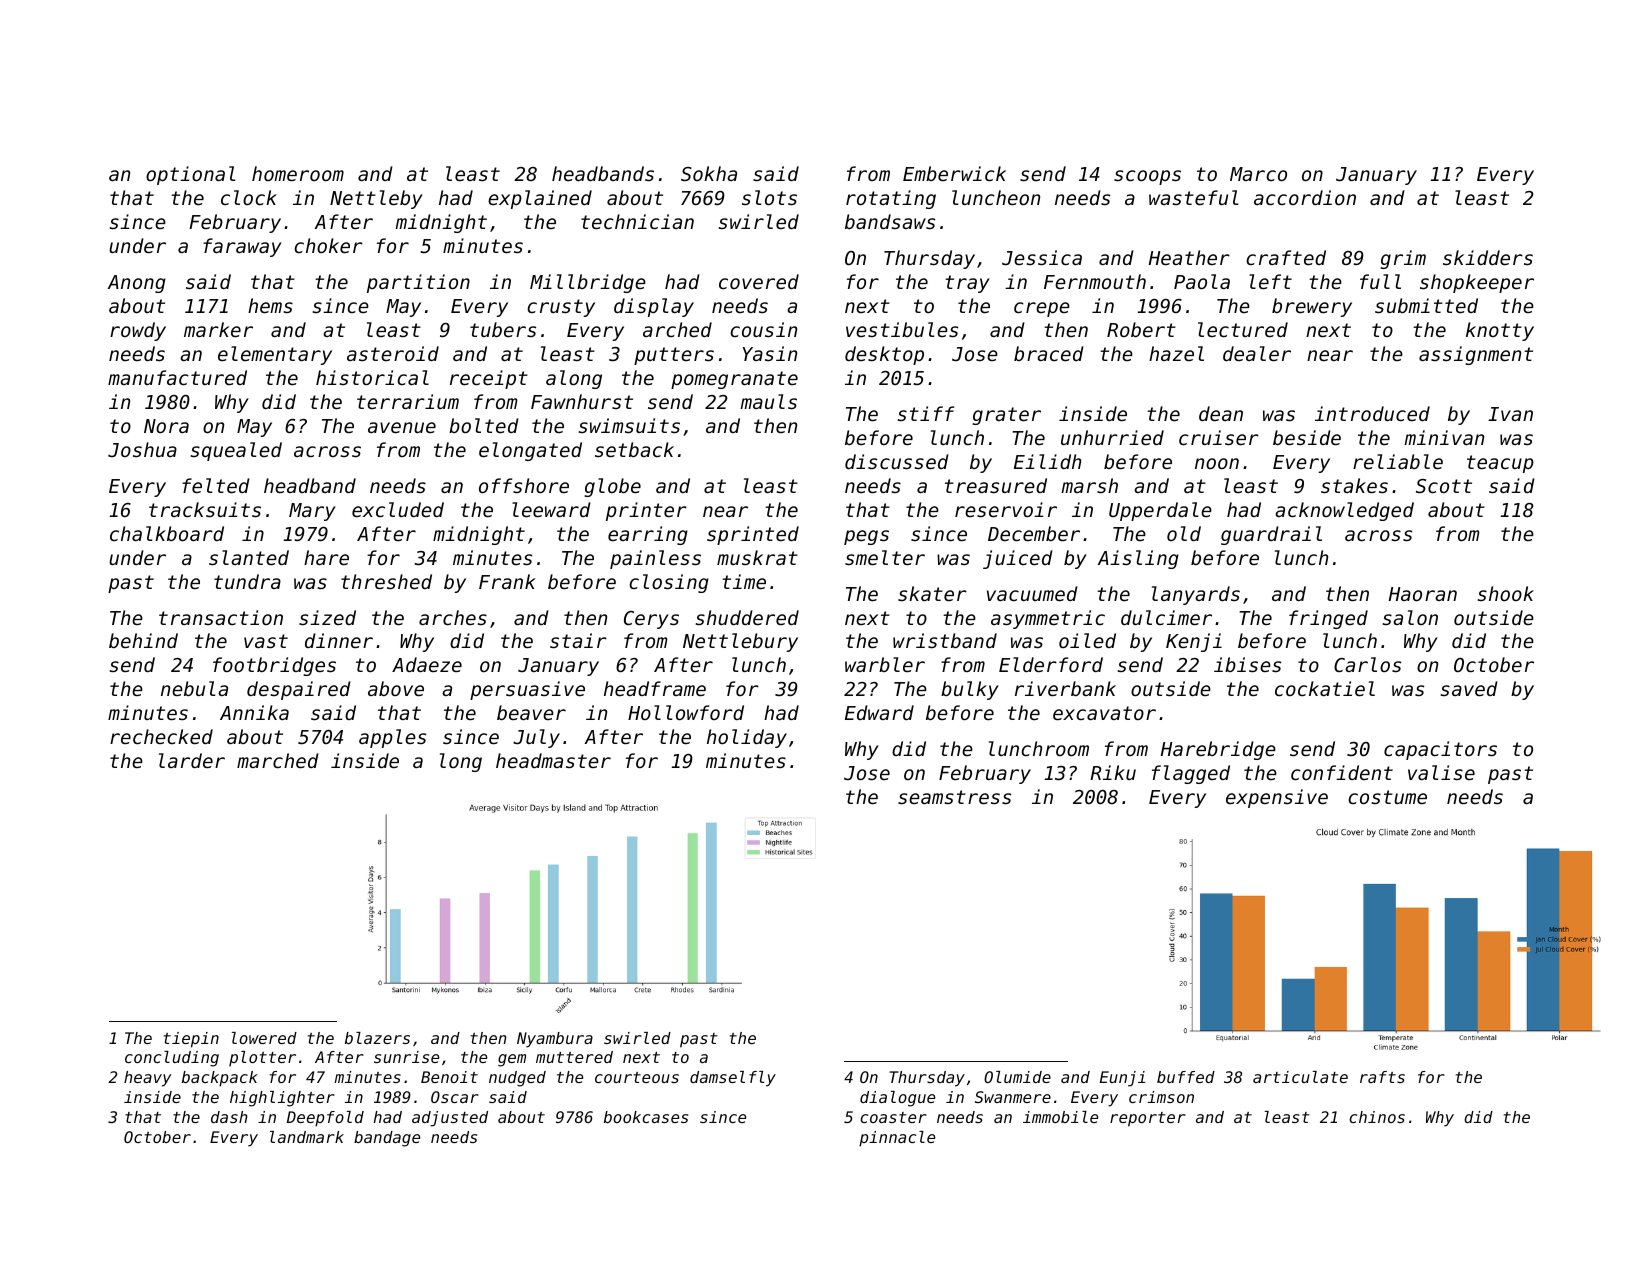  Describe the element at coordinates (1219, 437) in the screenshot. I see `cruiser` at that location.
